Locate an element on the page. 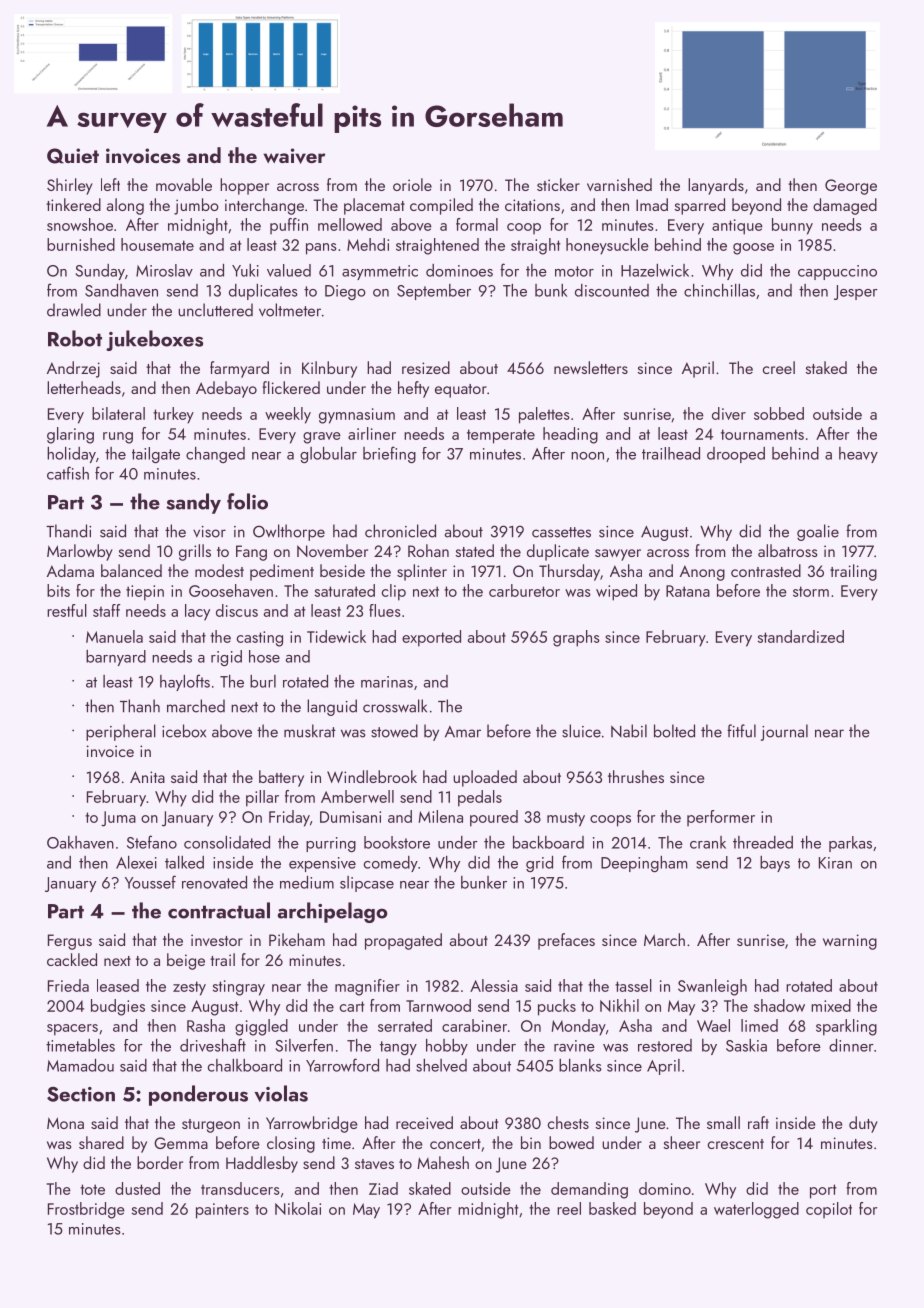  oriole is located at coordinates (412, 184).
